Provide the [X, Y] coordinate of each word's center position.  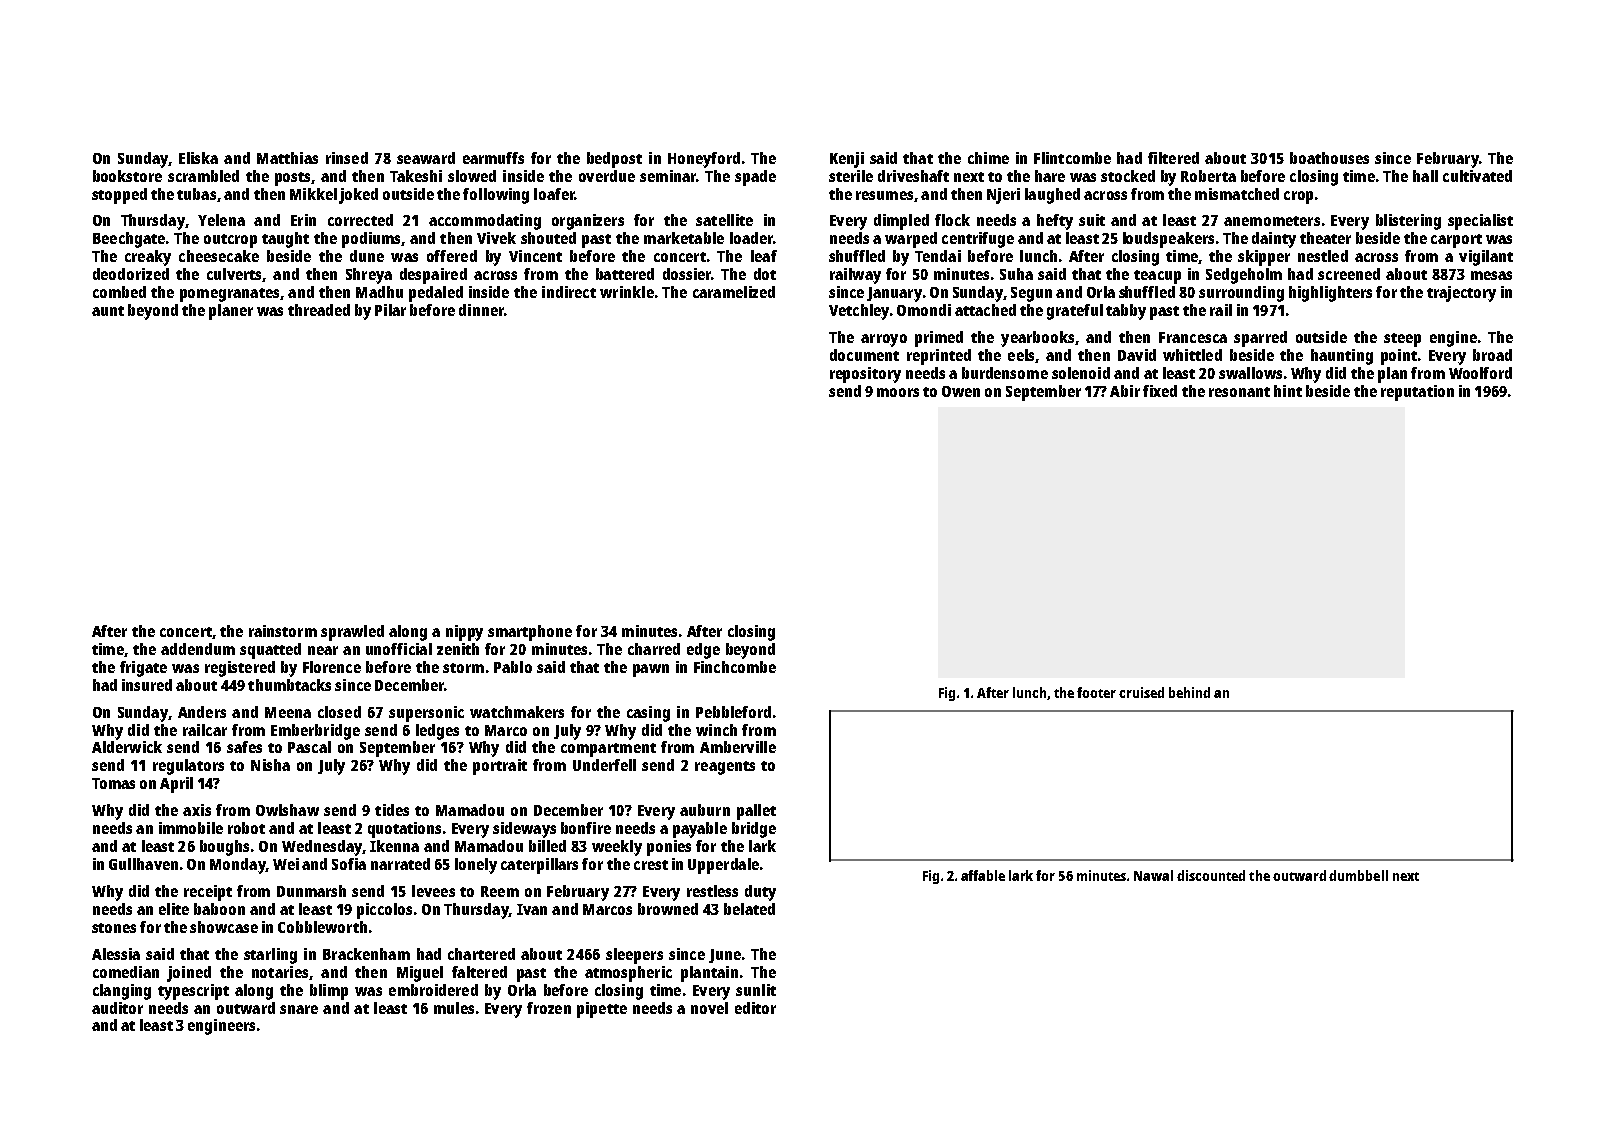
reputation [1417, 393]
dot [765, 274]
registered [240, 669]
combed [119, 292]
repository [865, 375]
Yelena [221, 220]
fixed [1160, 391]
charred [654, 649]
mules [454, 1008]
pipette [602, 1010]
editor [755, 1008]
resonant [1239, 392]
